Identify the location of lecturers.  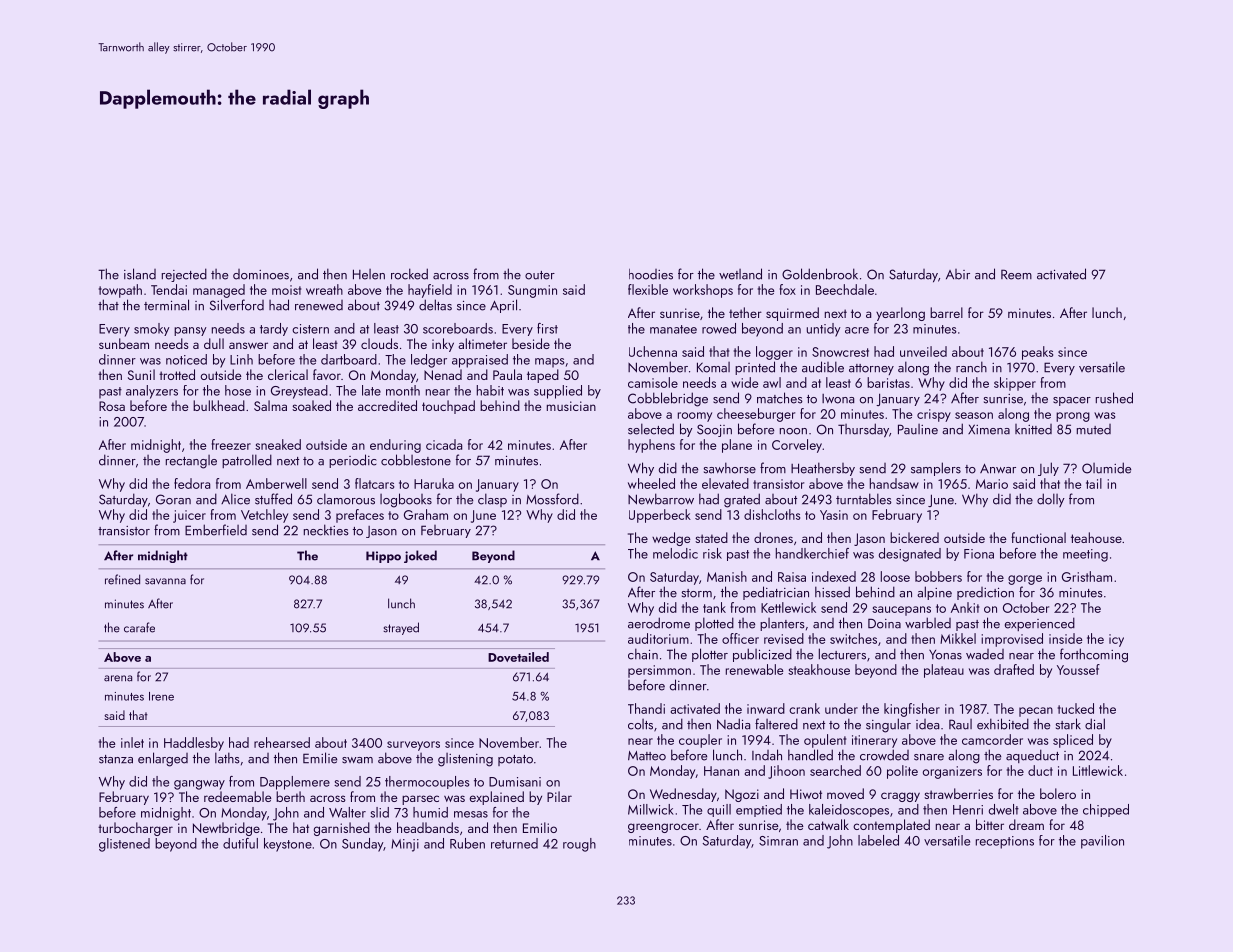
(842, 654).
